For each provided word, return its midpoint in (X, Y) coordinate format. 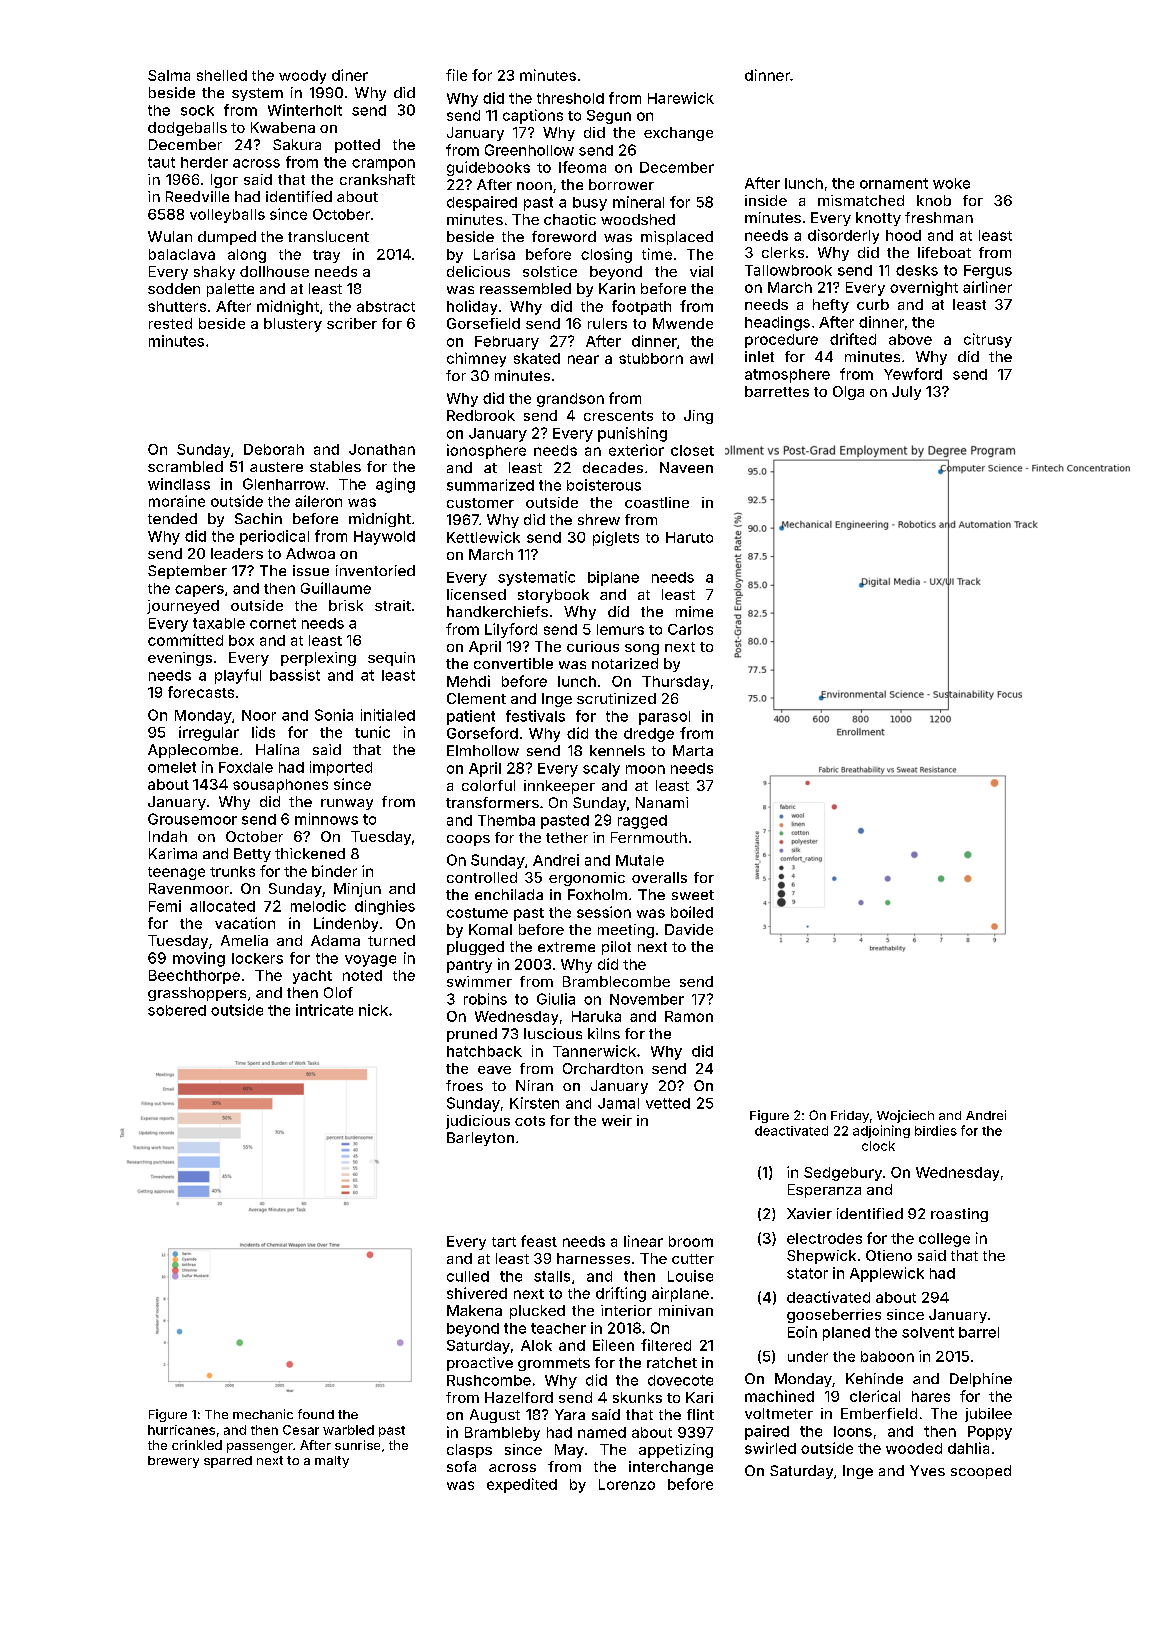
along (247, 256)
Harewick (681, 98)
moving (199, 959)
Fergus (988, 272)
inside (766, 200)
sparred (228, 1462)
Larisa (494, 254)
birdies (936, 1130)
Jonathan (382, 449)
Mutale (640, 860)
